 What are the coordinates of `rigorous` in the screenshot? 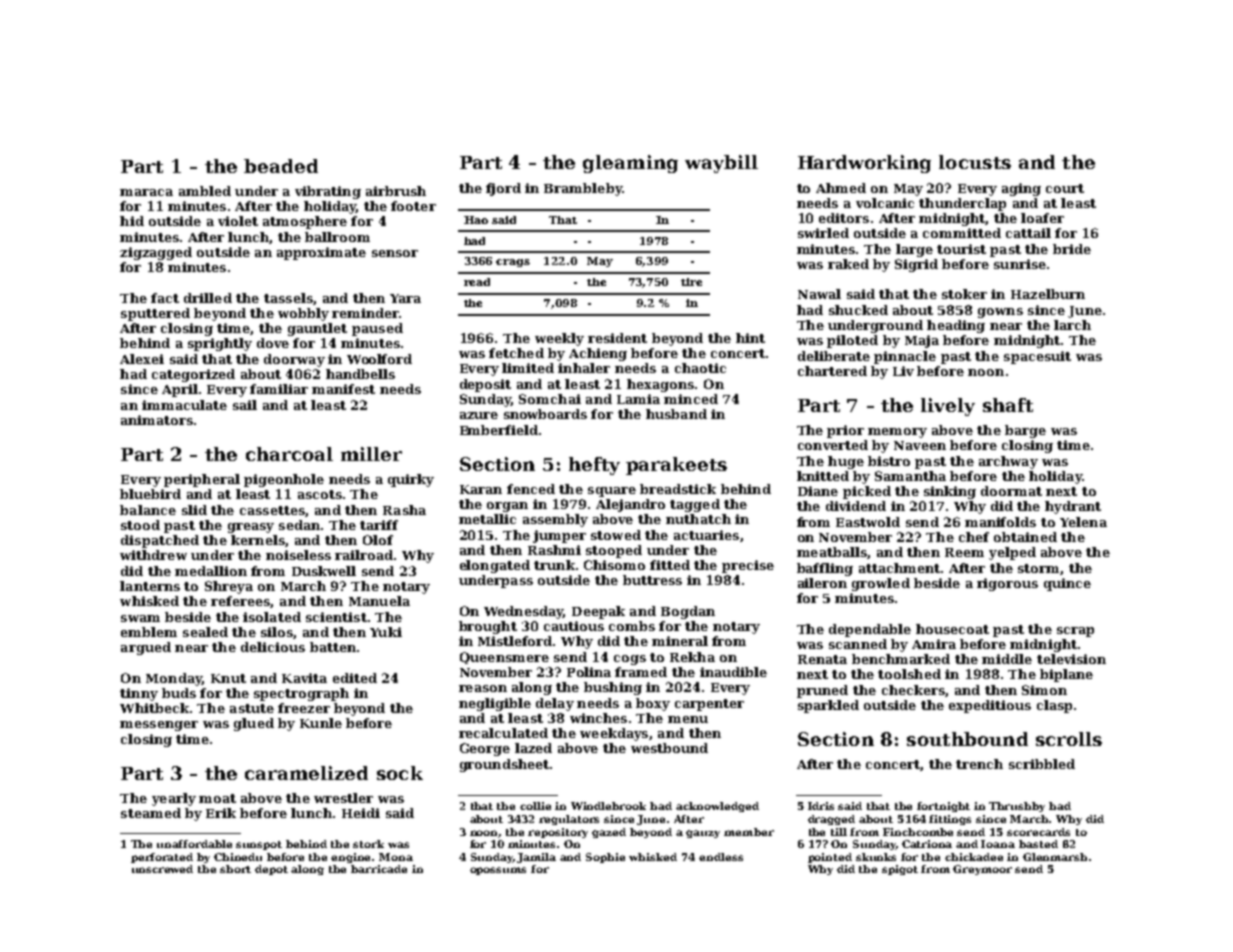 It's located at (1007, 584).
